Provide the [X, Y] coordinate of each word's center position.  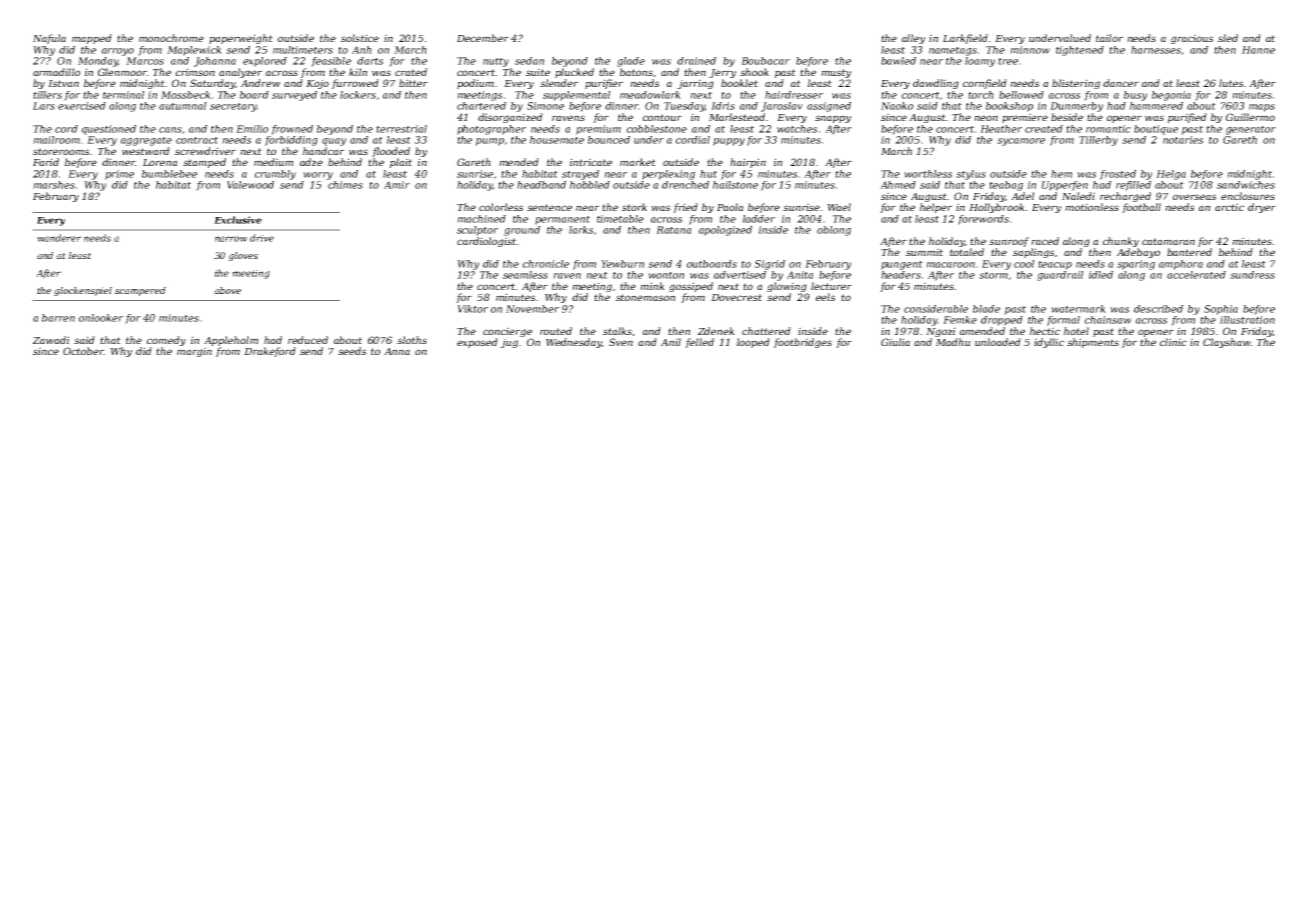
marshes [54, 185]
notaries [1183, 140]
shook [754, 72]
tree [1008, 61]
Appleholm [231, 341]
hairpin [748, 163]
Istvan [63, 83]
